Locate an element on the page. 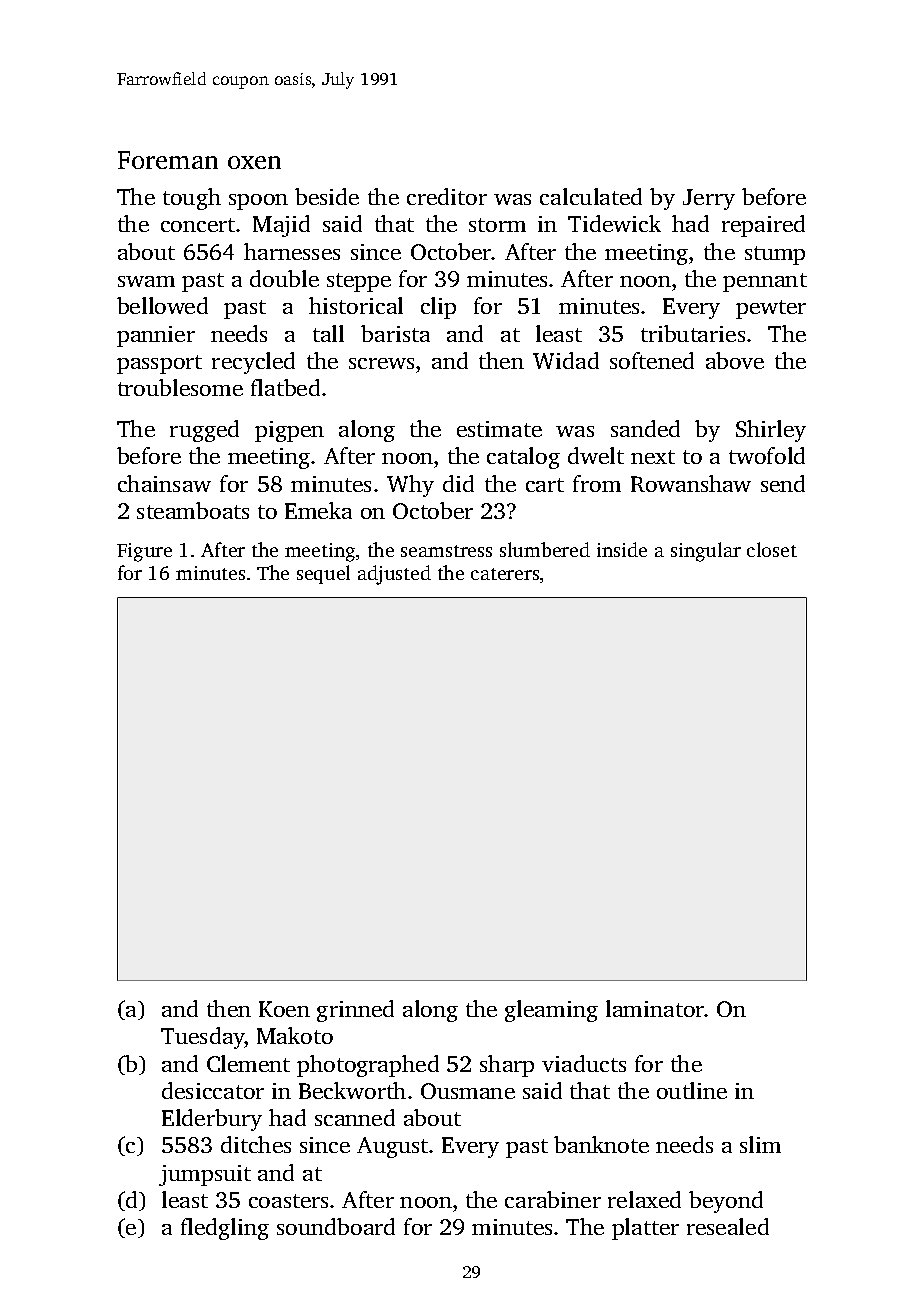  Figure is located at coordinates (144, 552).
